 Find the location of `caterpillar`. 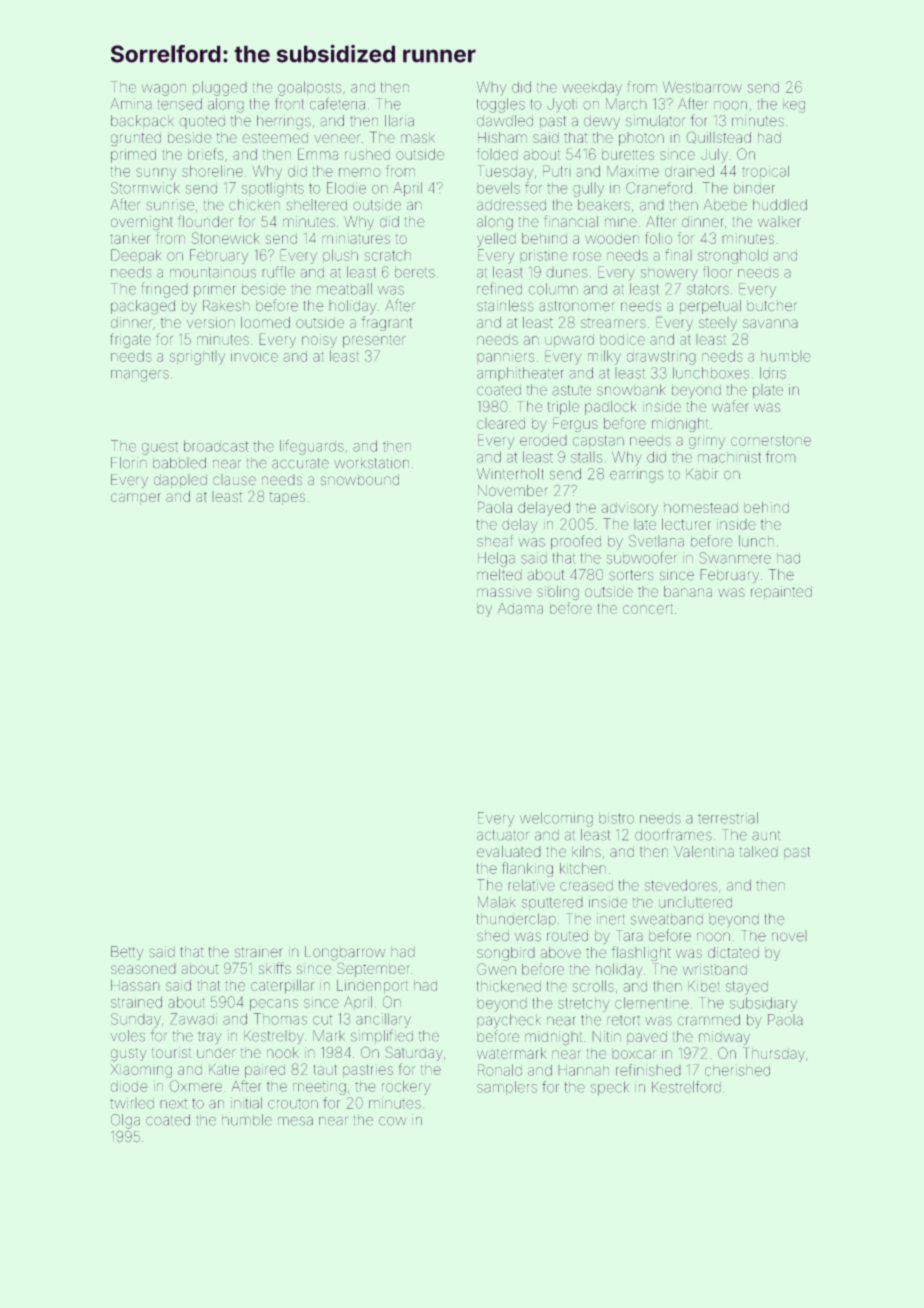

caterpillar is located at coordinates (283, 986).
